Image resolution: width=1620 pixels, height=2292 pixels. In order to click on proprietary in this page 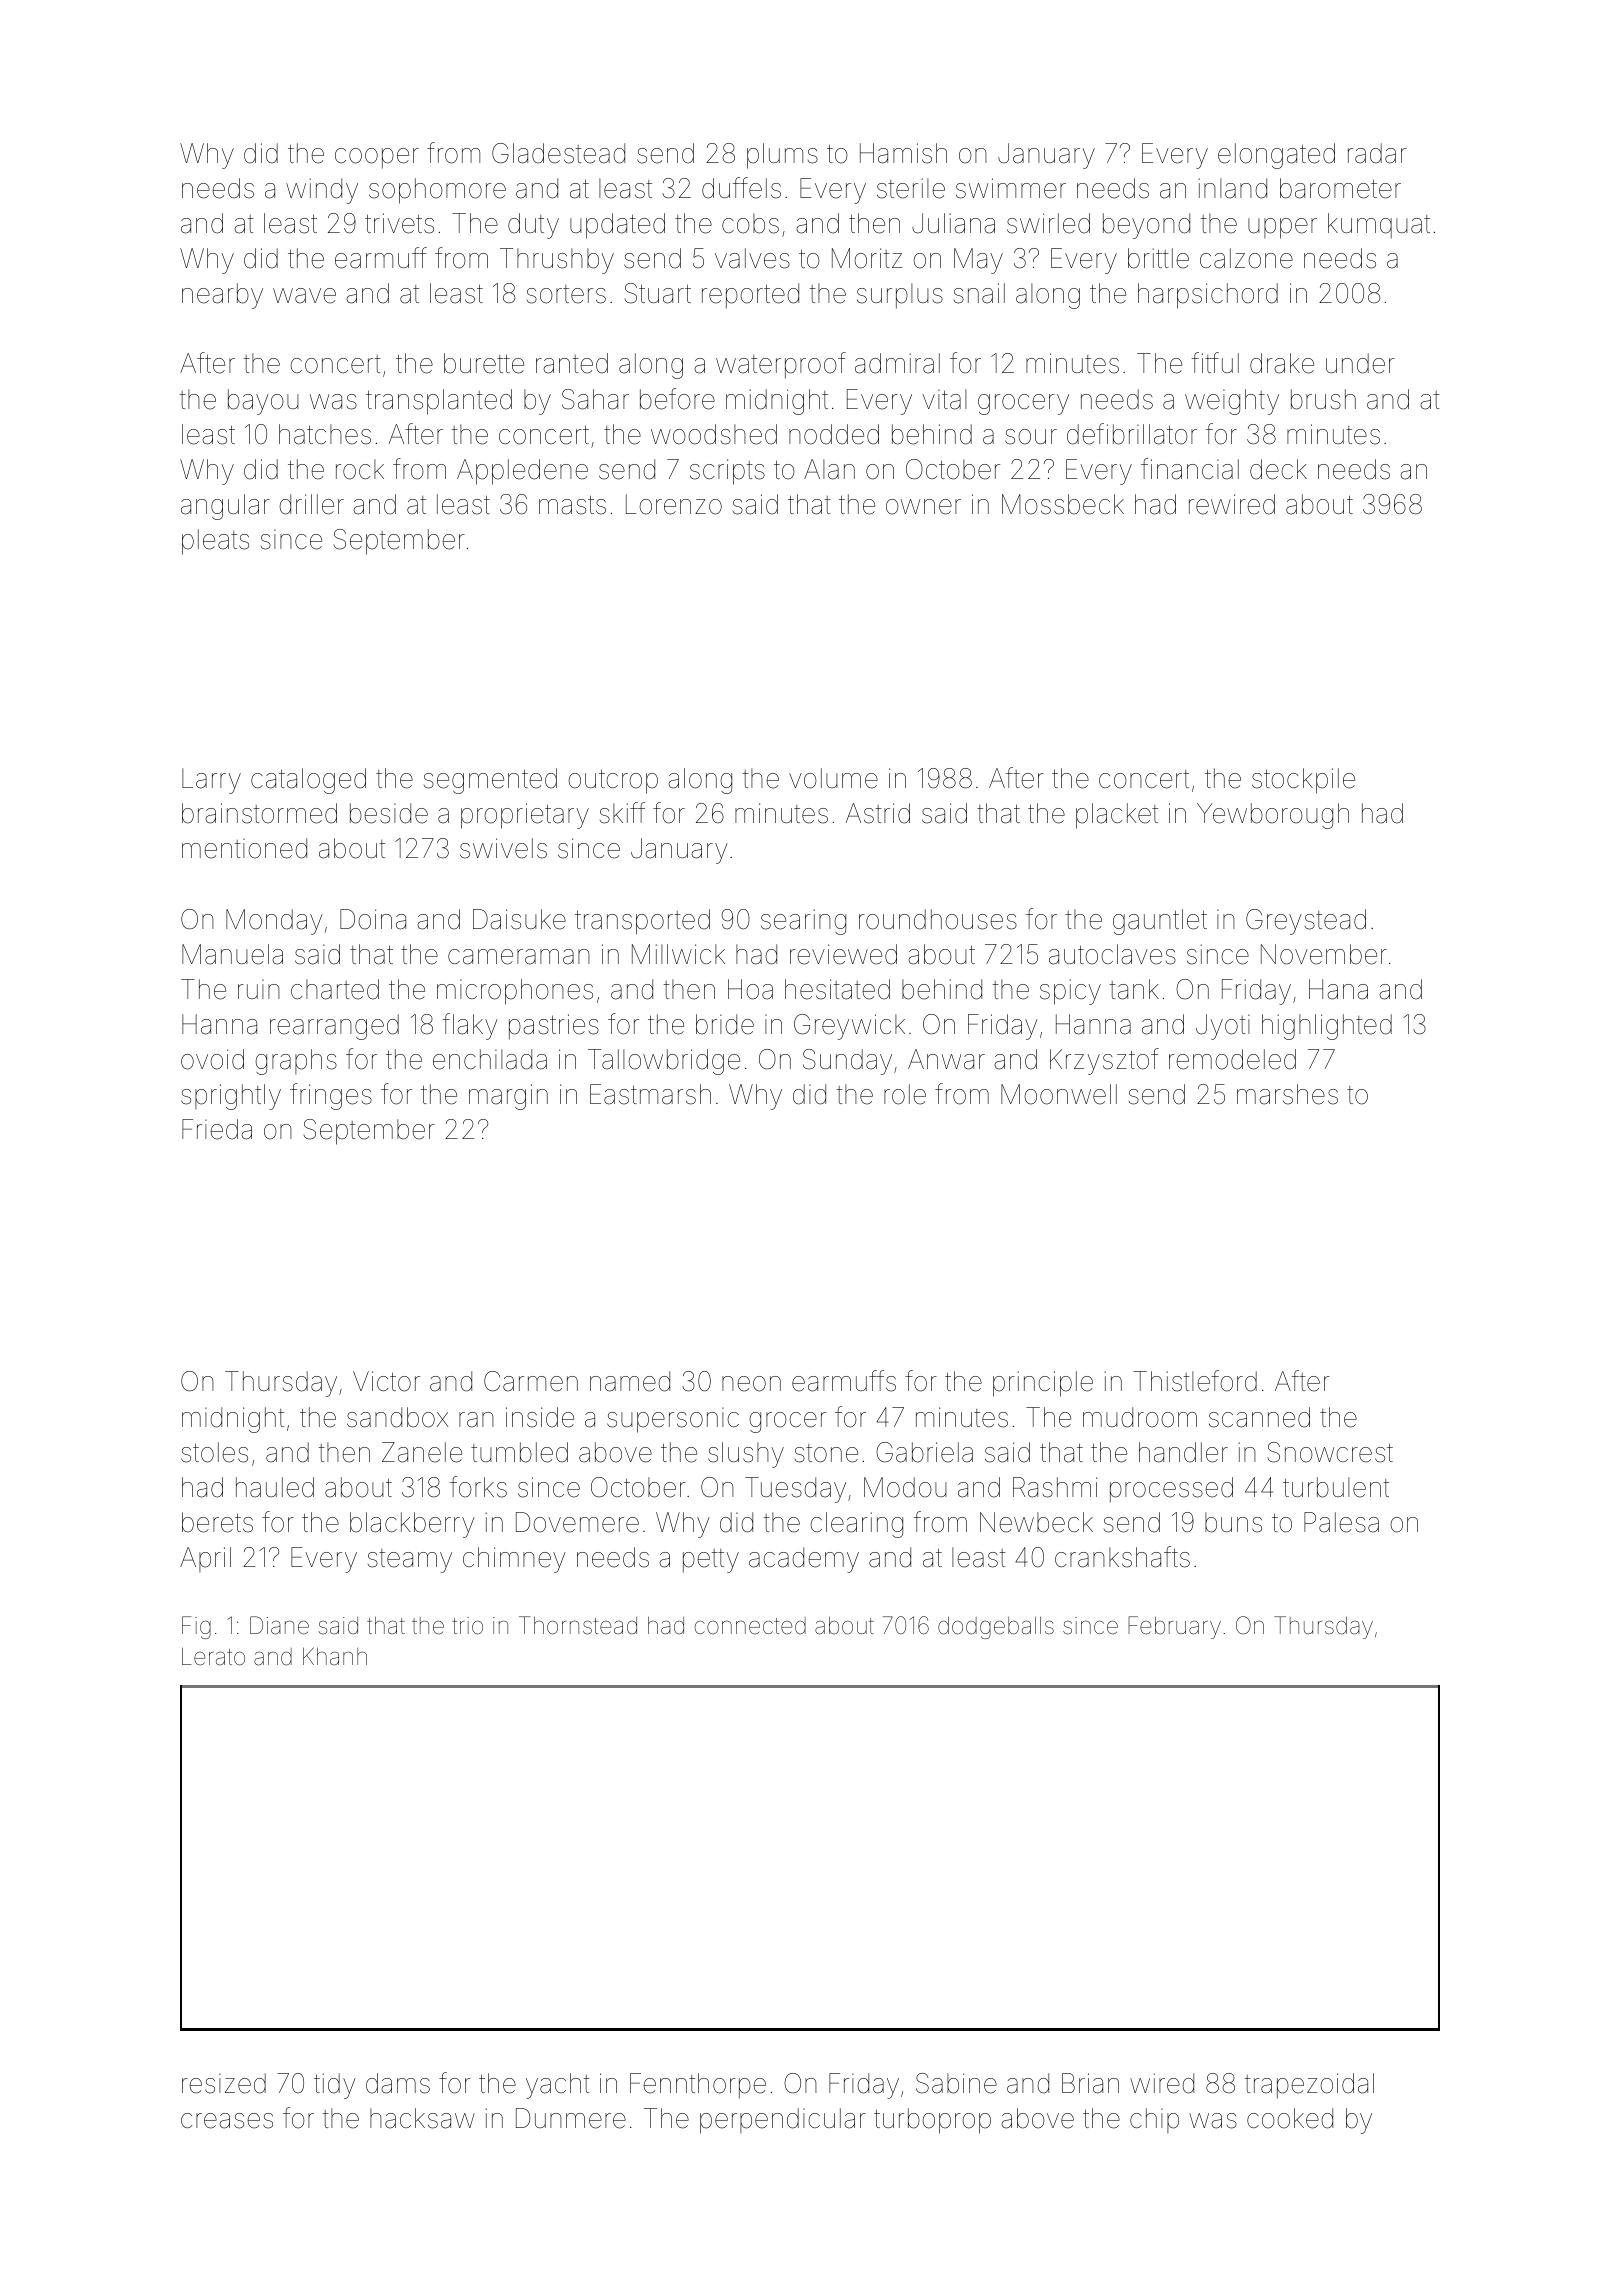, I will do `click(525, 816)`.
